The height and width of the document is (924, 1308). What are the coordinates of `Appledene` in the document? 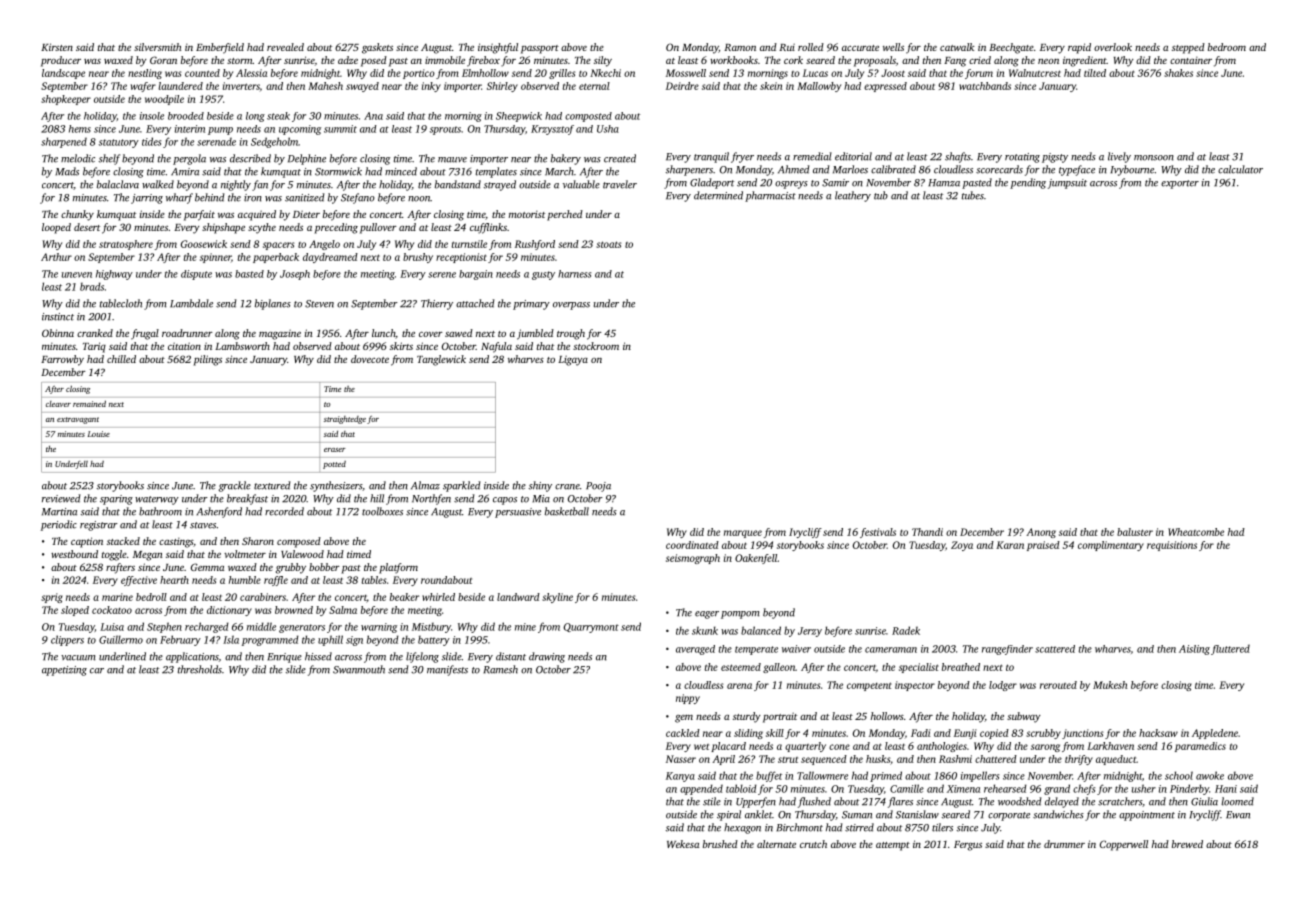 It's located at (1215, 734).
